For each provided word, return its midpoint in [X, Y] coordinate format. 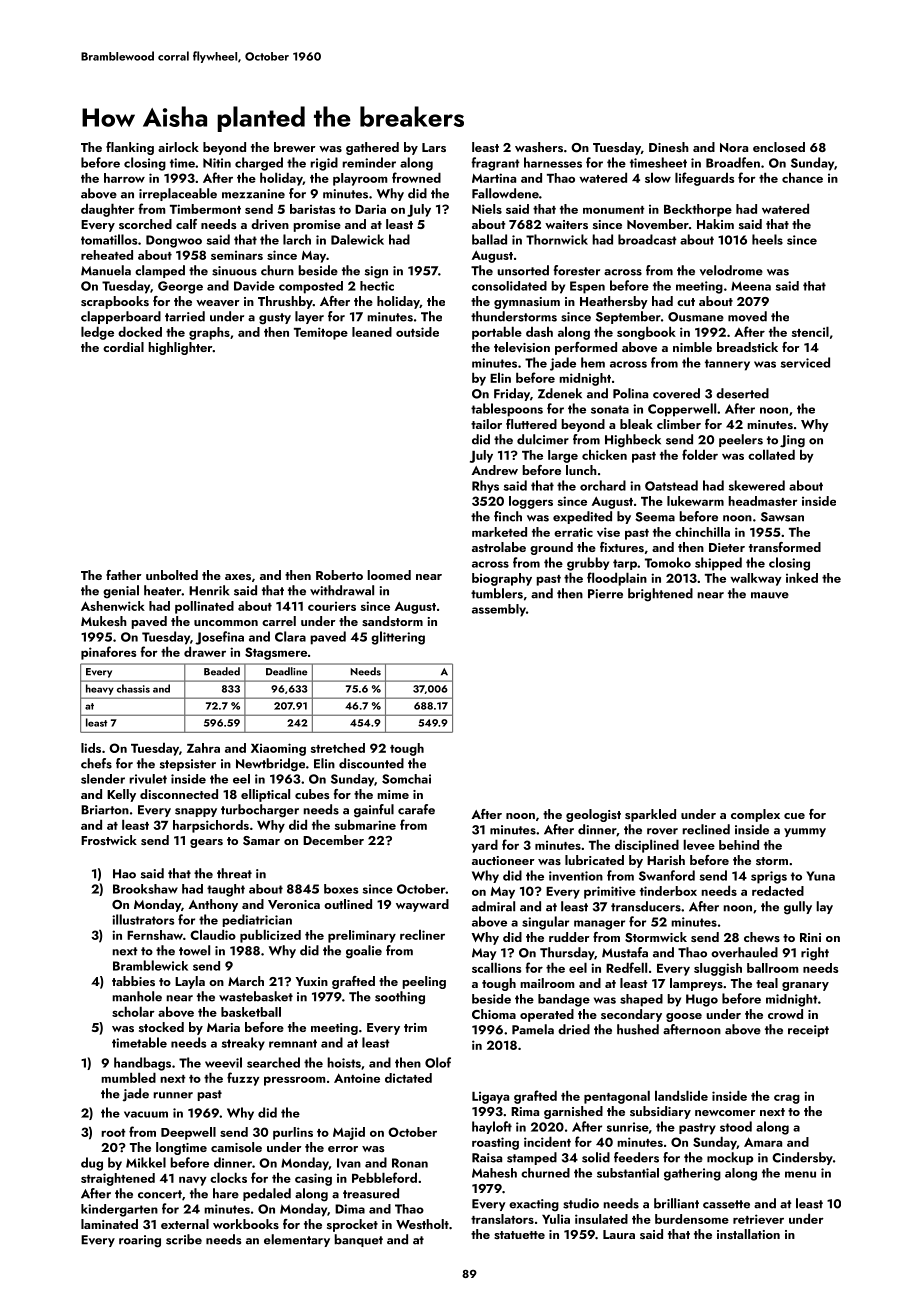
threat [234, 873]
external [185, 1224]
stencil [810, 331]
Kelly [121, 795]
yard [484, 846]
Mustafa [625, 952]
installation [748, 1234]
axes [238, 577]
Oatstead [671, 485]
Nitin [217, 163]
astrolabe [499, 547]
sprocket [352, 1225]
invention [576, 876]
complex [755, 815]
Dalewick [357, 239]
